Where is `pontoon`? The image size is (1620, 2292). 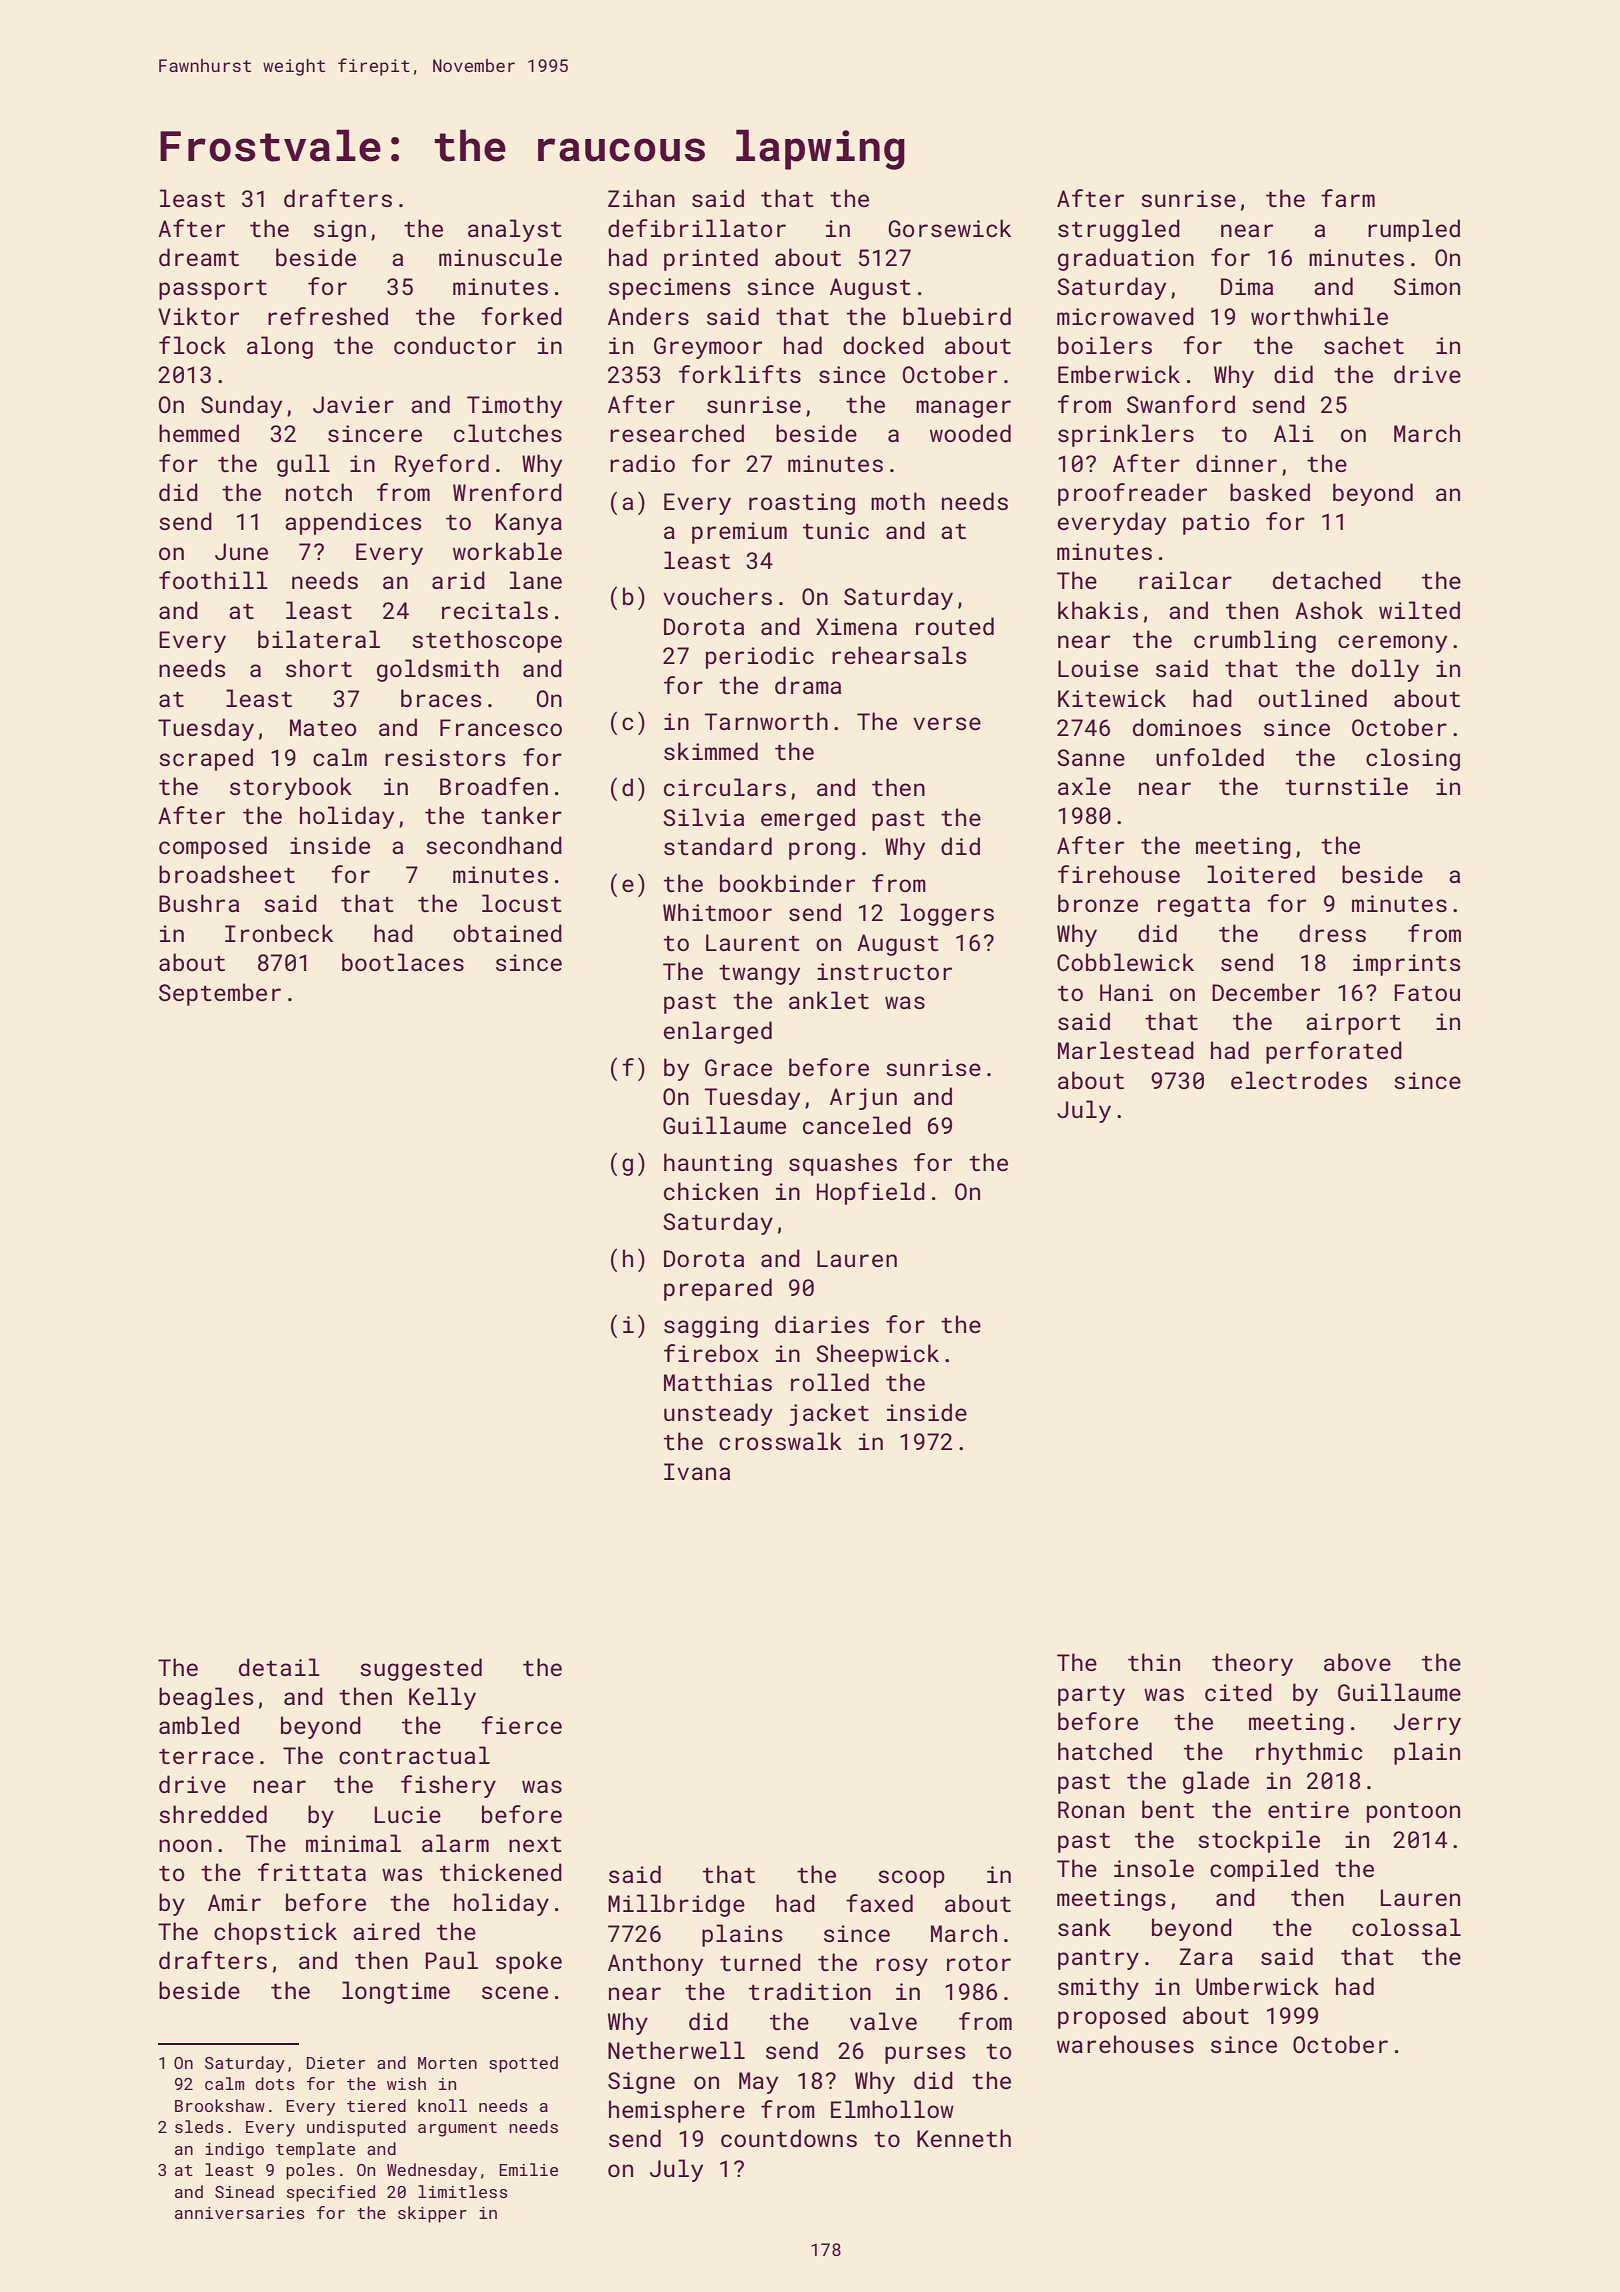 pontoon is located at coordinates (1413, 1813).
